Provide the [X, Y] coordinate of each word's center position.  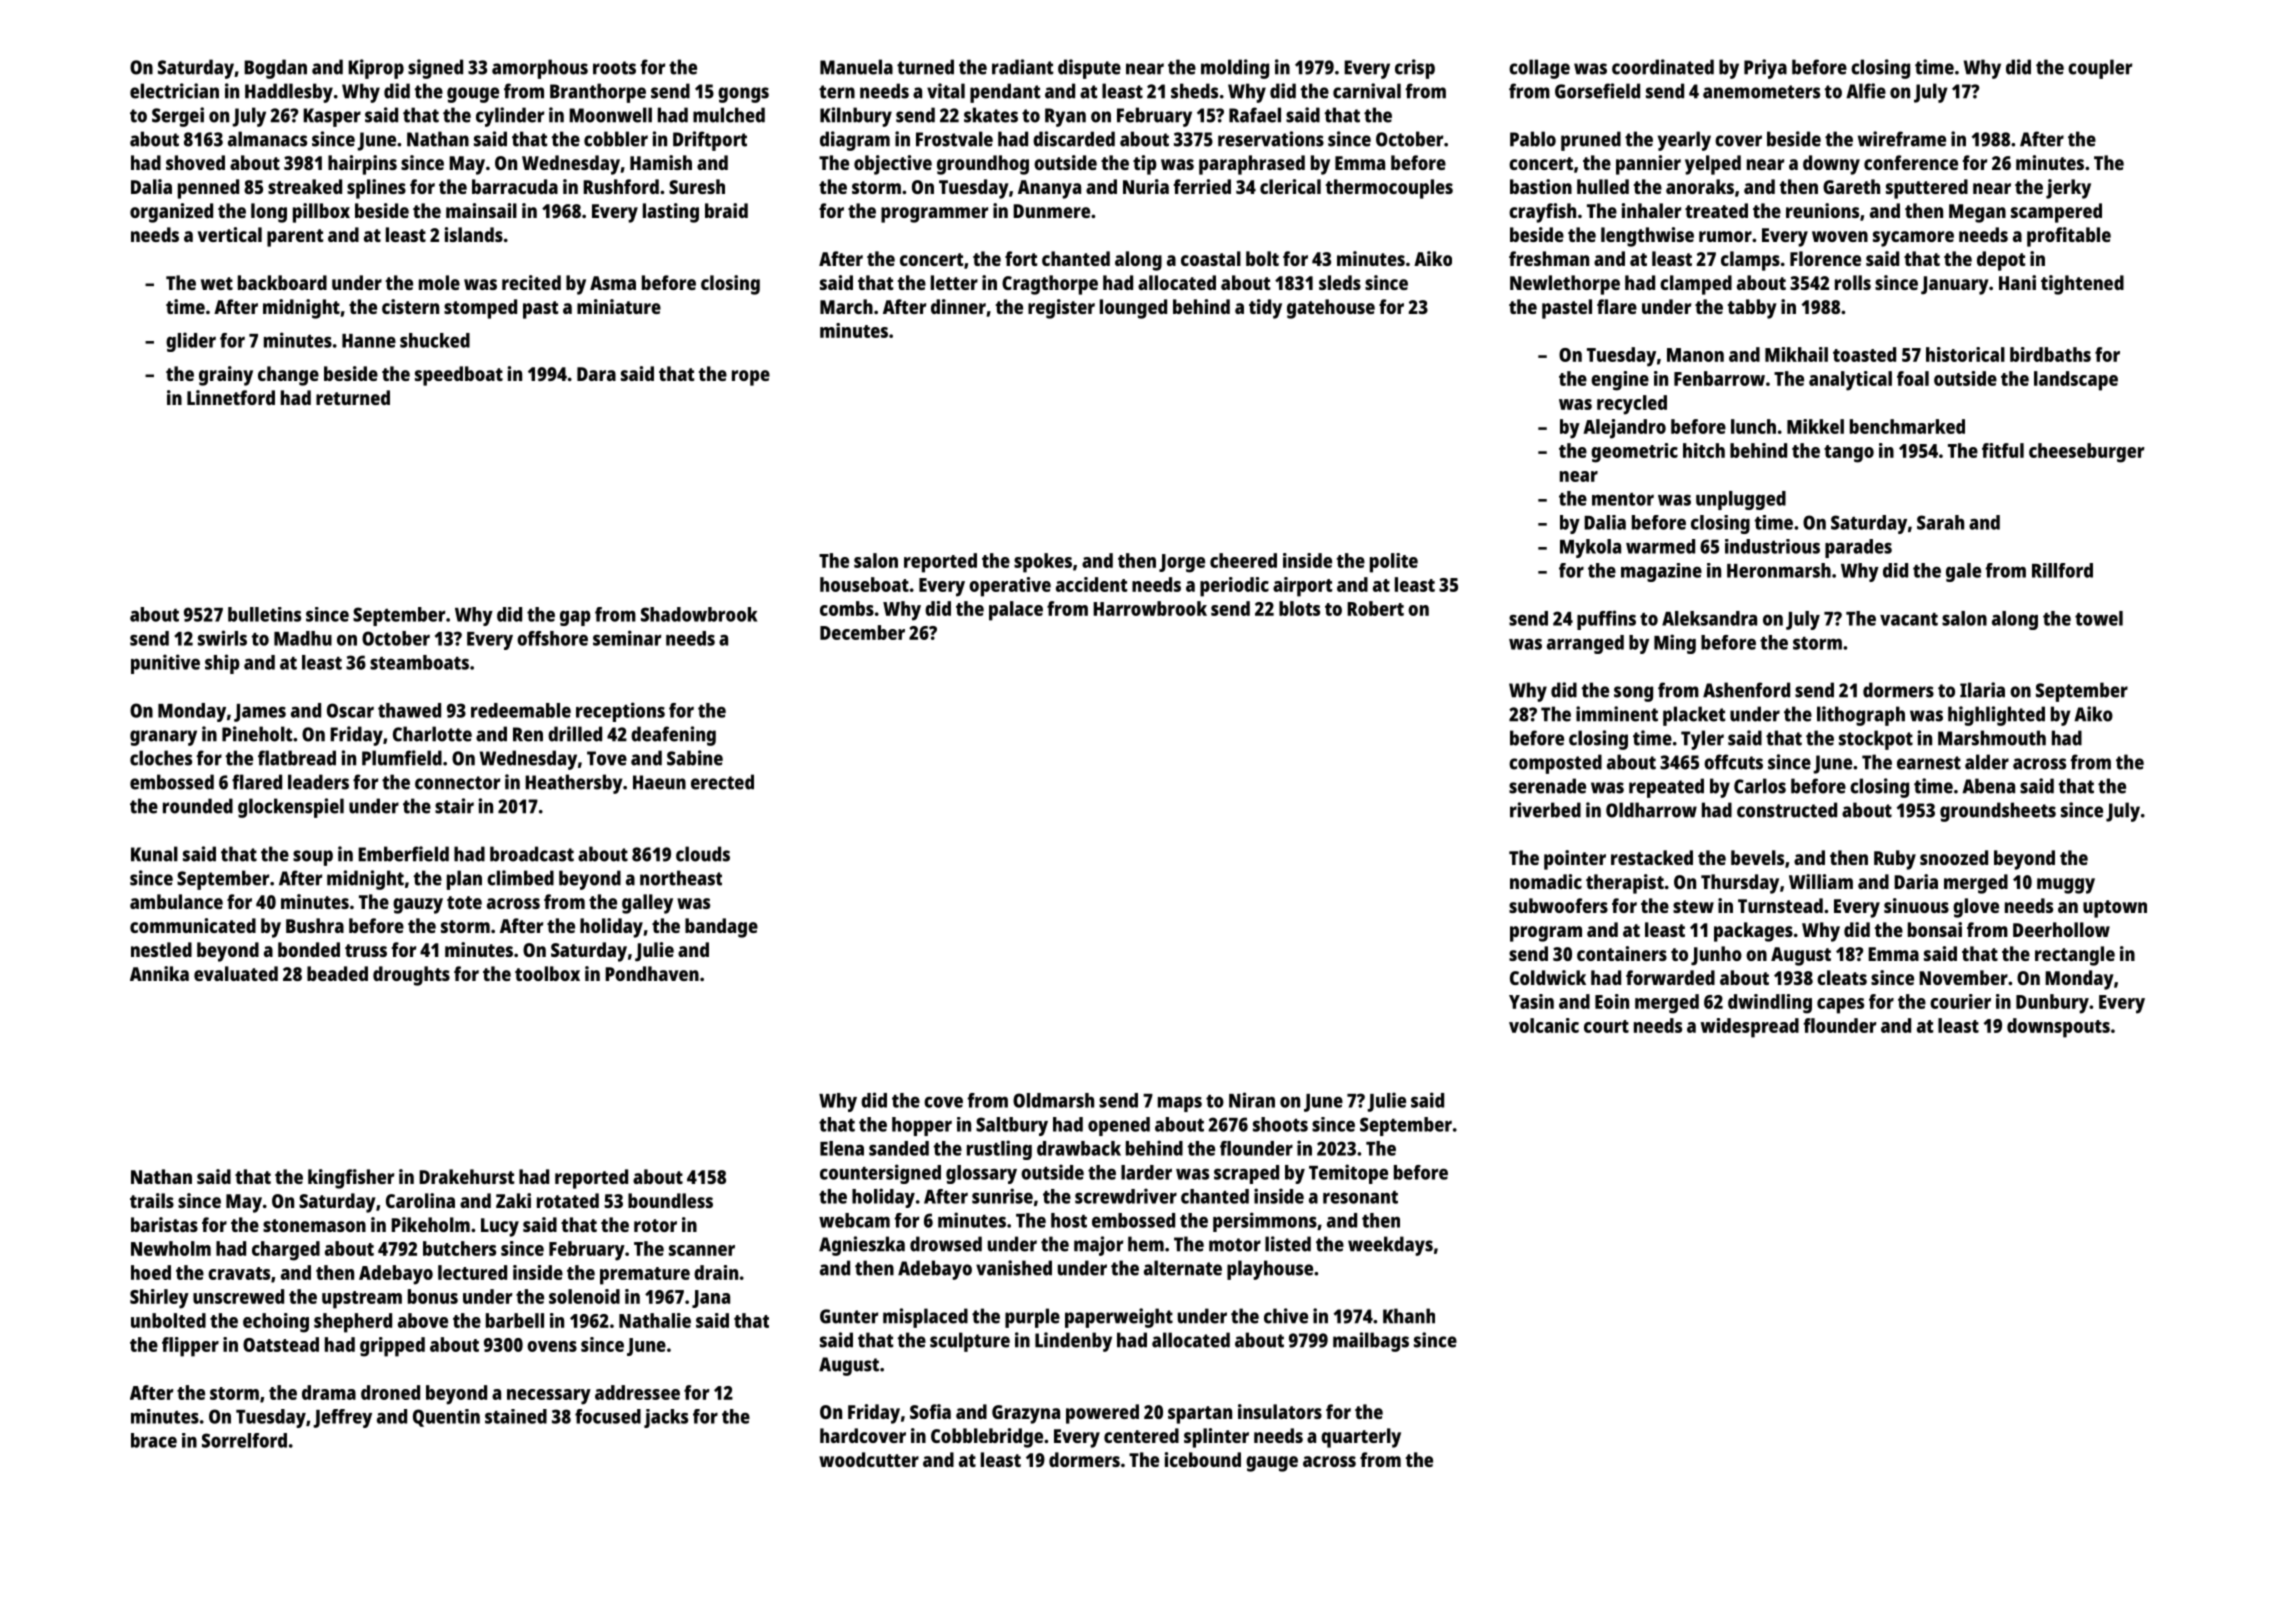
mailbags [1371, 1342]
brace [154, 1440]
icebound [1203, 1459]
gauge [1272, 1464]
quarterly [1361, 1438]
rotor [655, 1225]
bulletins [264, 614]
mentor [1623, 499]
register [1061, 309]
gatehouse [1331, 309]
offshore [552, 638]
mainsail [481, 210]
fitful [2003, 450]
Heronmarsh [1779, 570]
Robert [1375, 608]
